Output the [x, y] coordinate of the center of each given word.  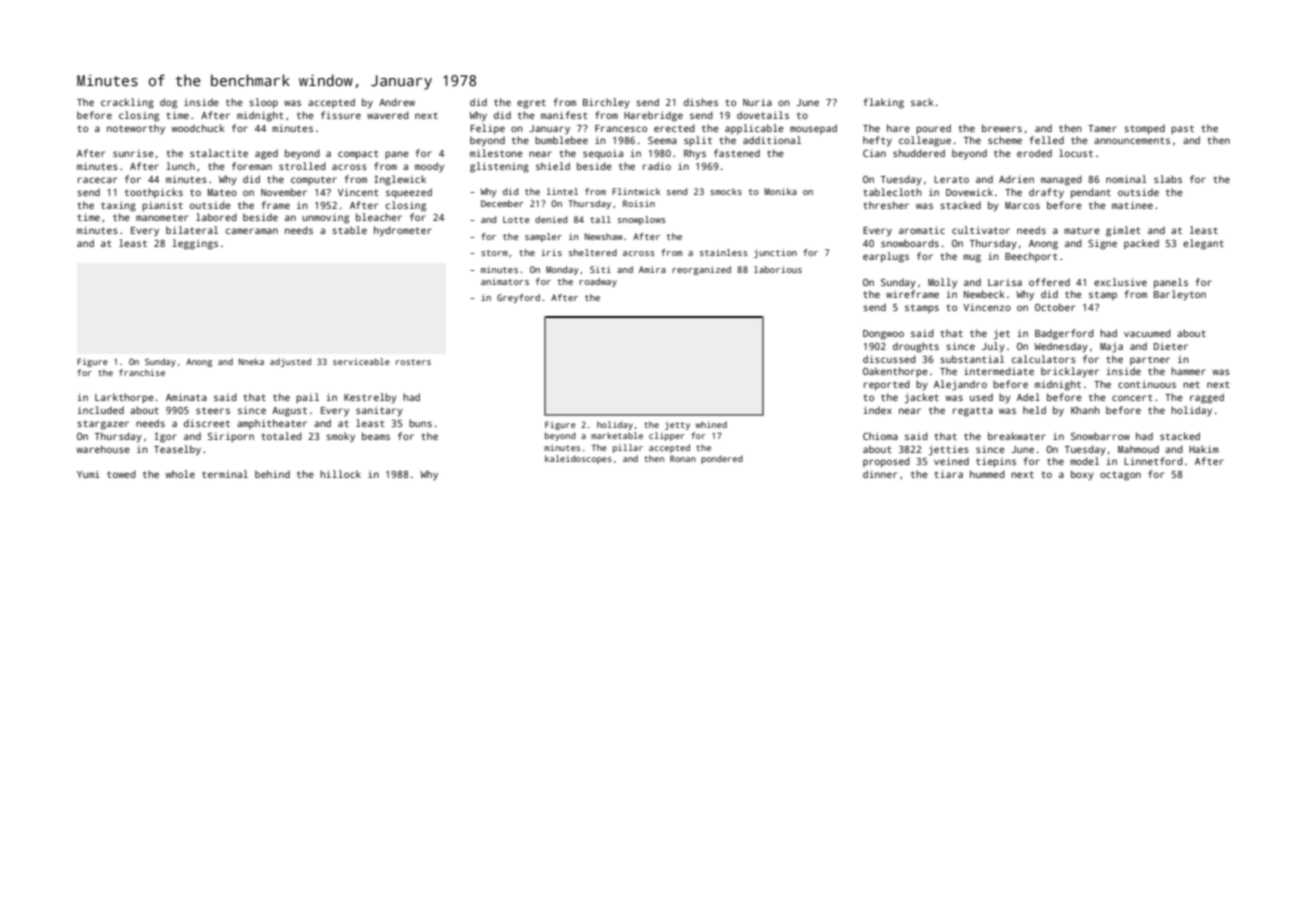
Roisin [639, 203]
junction [775, 253]
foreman [252, 166]
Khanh [1085, 410]
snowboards [910, 243]
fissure [341, 115]
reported [887, 385]
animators [505, 281]
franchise [142, 372]
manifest [564, 115]
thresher [886, 205]
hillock [340, 474]
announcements [1132, 140]
